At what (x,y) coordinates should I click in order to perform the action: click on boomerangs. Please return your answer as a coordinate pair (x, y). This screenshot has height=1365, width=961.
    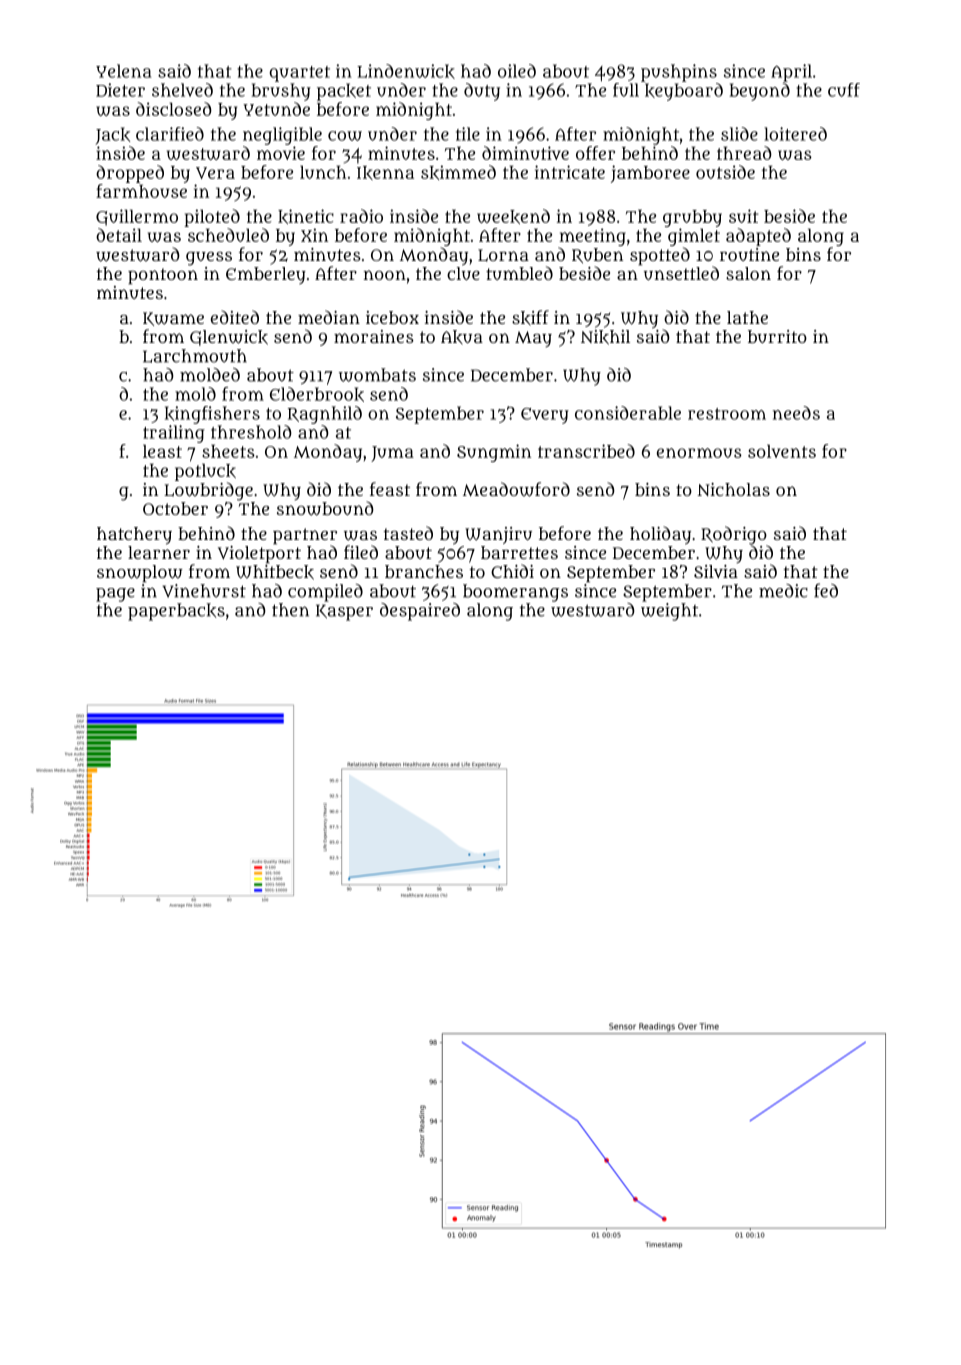
    Looking at the image, I should click on (515, 593).
